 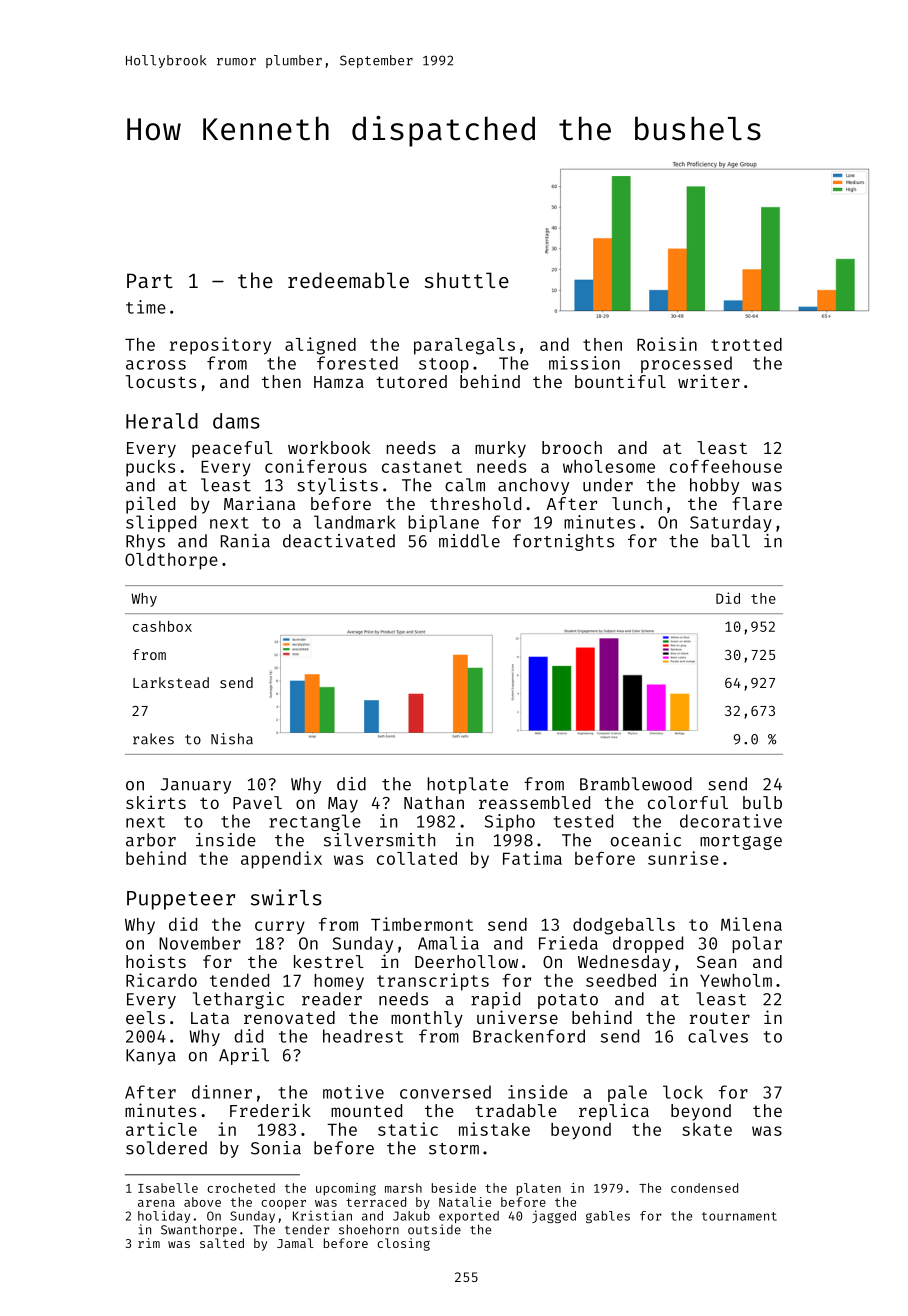 What do you see at coordinates (161, 523) in the document?
I see `slipped` at bounding box center [161, 523].
